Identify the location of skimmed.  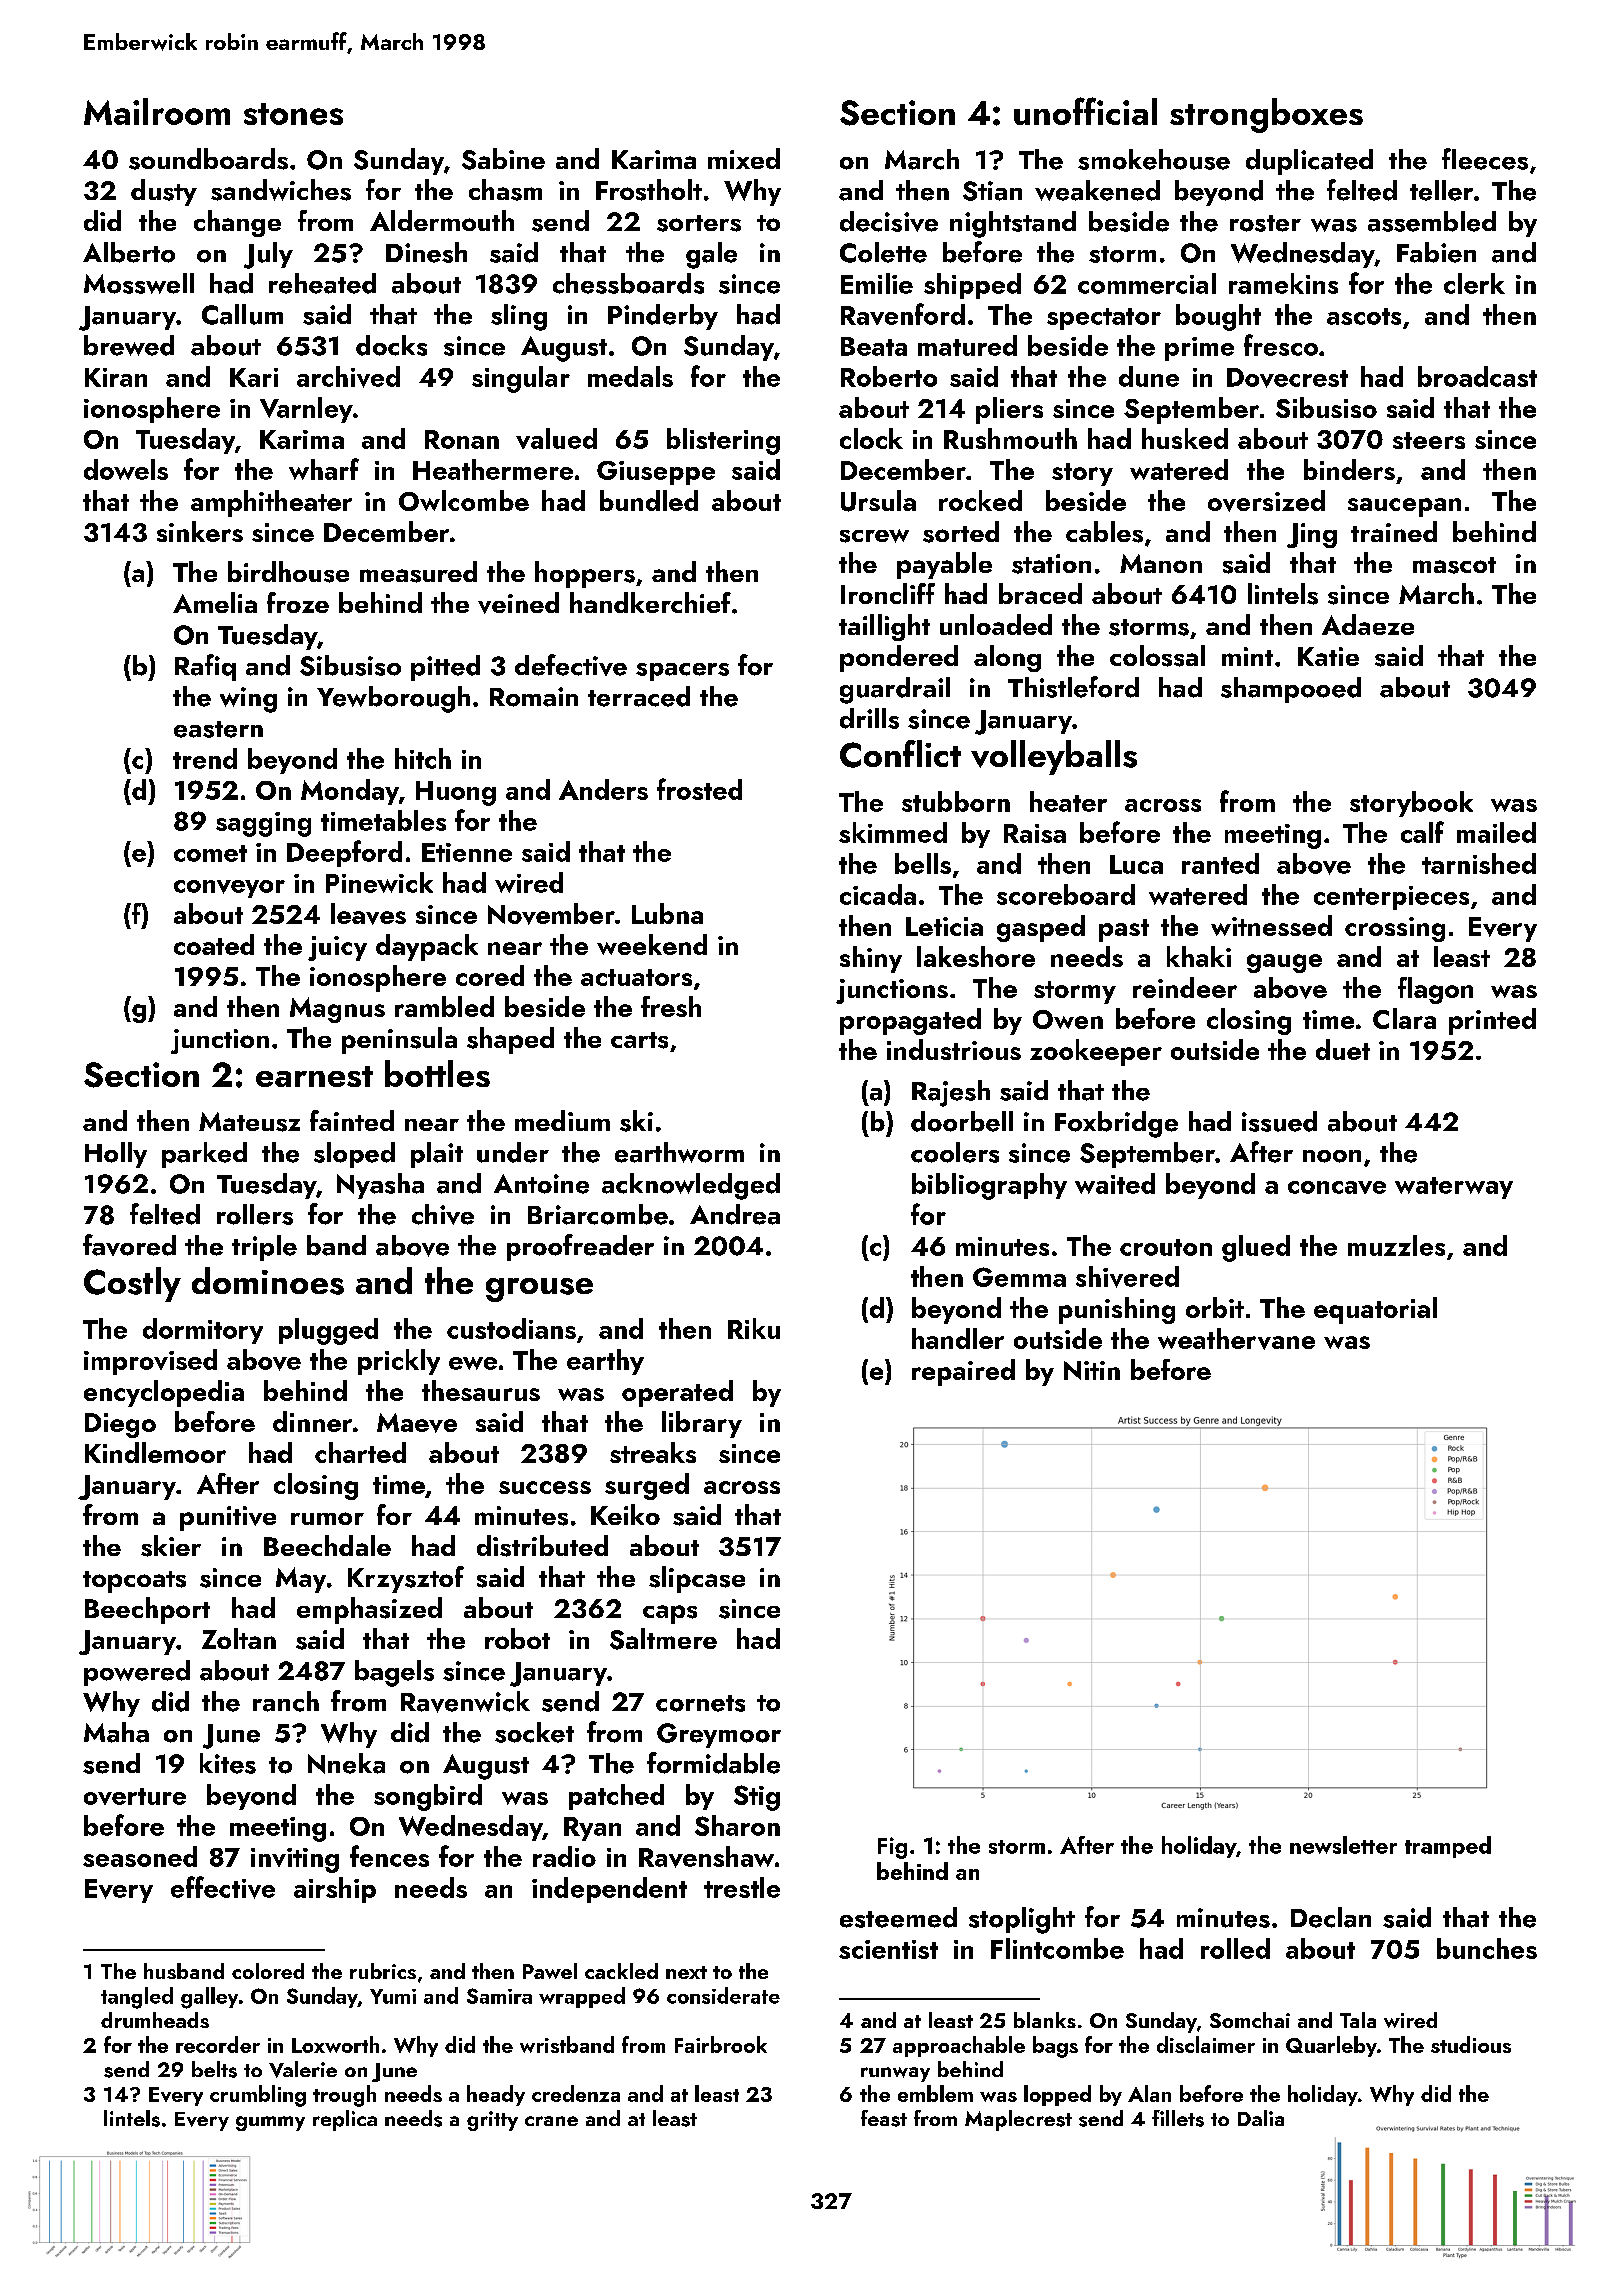
(893, 832).
